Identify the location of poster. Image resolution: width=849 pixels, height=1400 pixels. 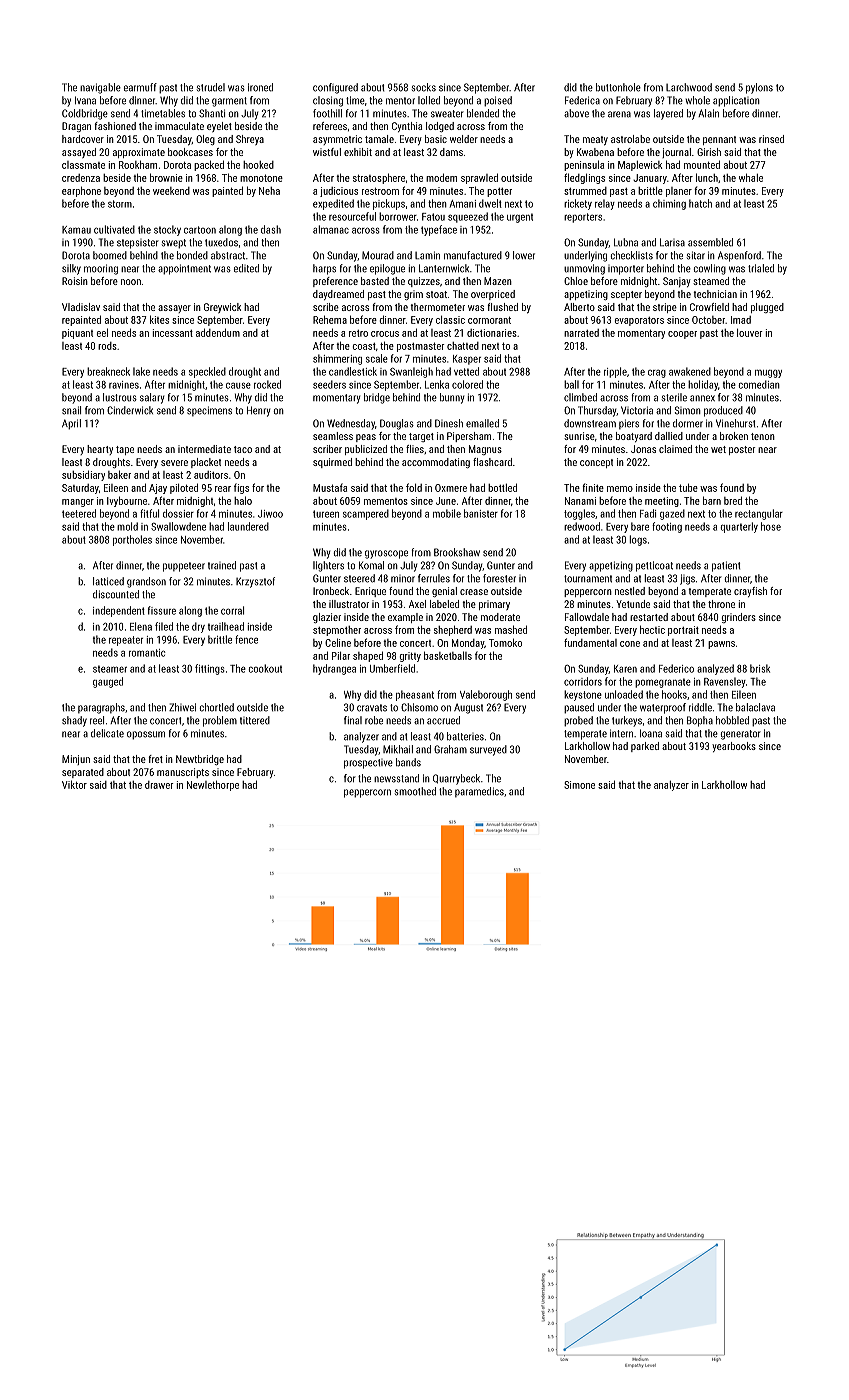
(742, 450).
